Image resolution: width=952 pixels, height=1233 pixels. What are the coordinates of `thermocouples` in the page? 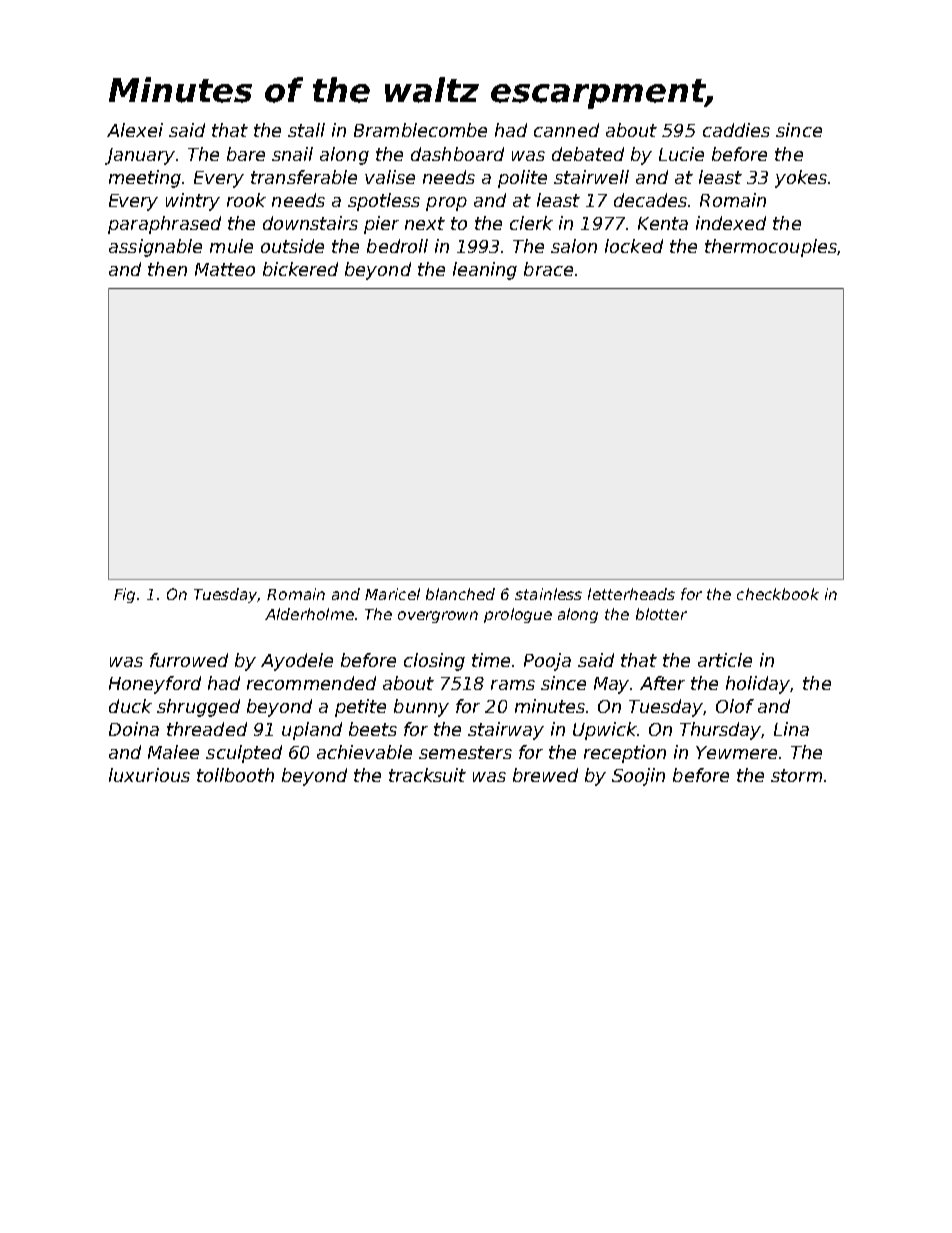 It's located at (771, 248).
